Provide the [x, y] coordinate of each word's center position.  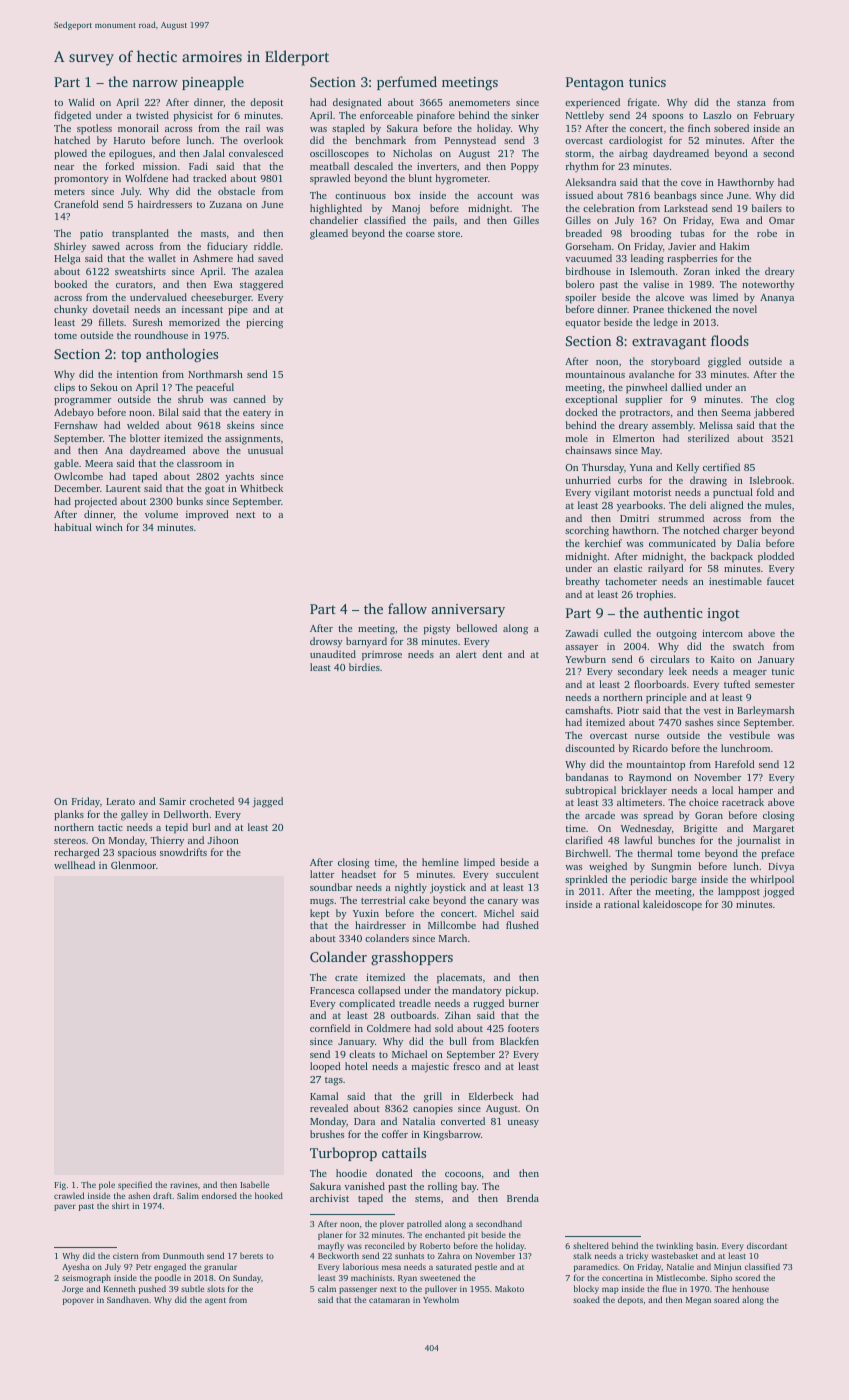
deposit [266, 103]
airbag [633, 154]
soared [726, 1299]
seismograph [86, 1278]
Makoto [509, 1288]
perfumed [407, 83]
